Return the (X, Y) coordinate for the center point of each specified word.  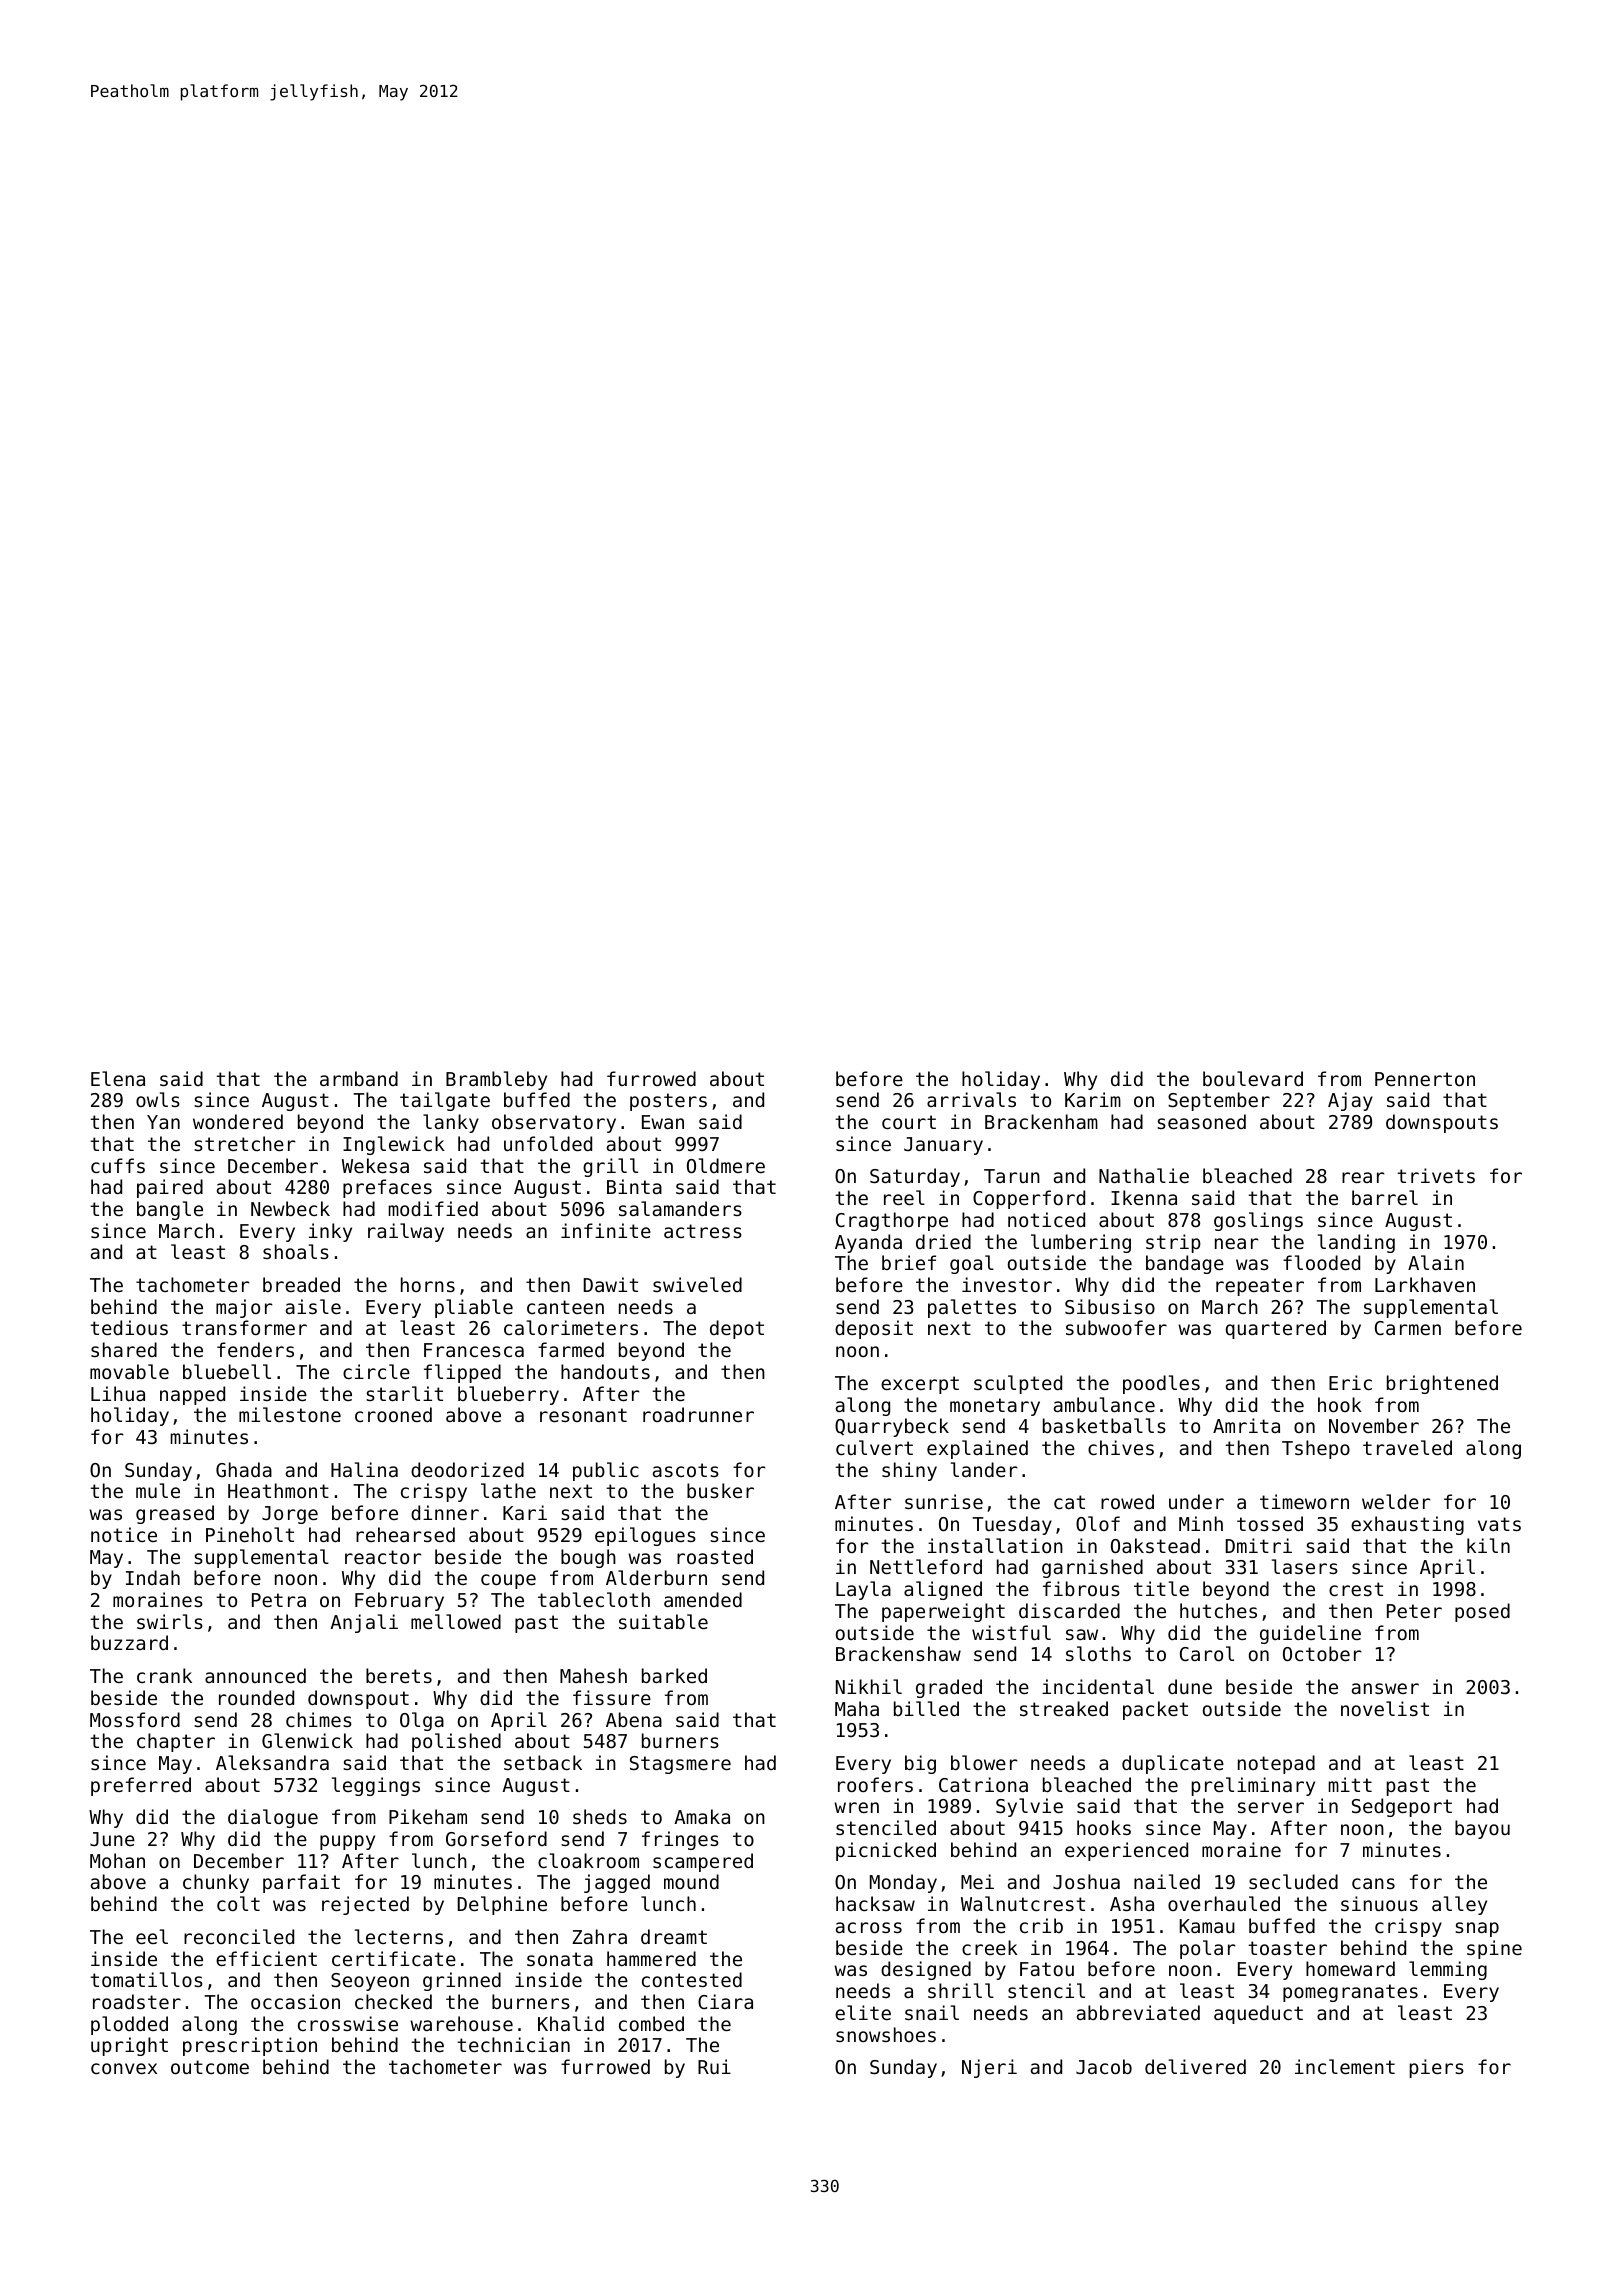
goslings (1258, 1221)
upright (129, 2046)
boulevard (1253, 1078)
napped (192, 1395)
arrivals (971, 1099)
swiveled (697, 1284)
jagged (617, 1883)
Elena (118, 1078)
